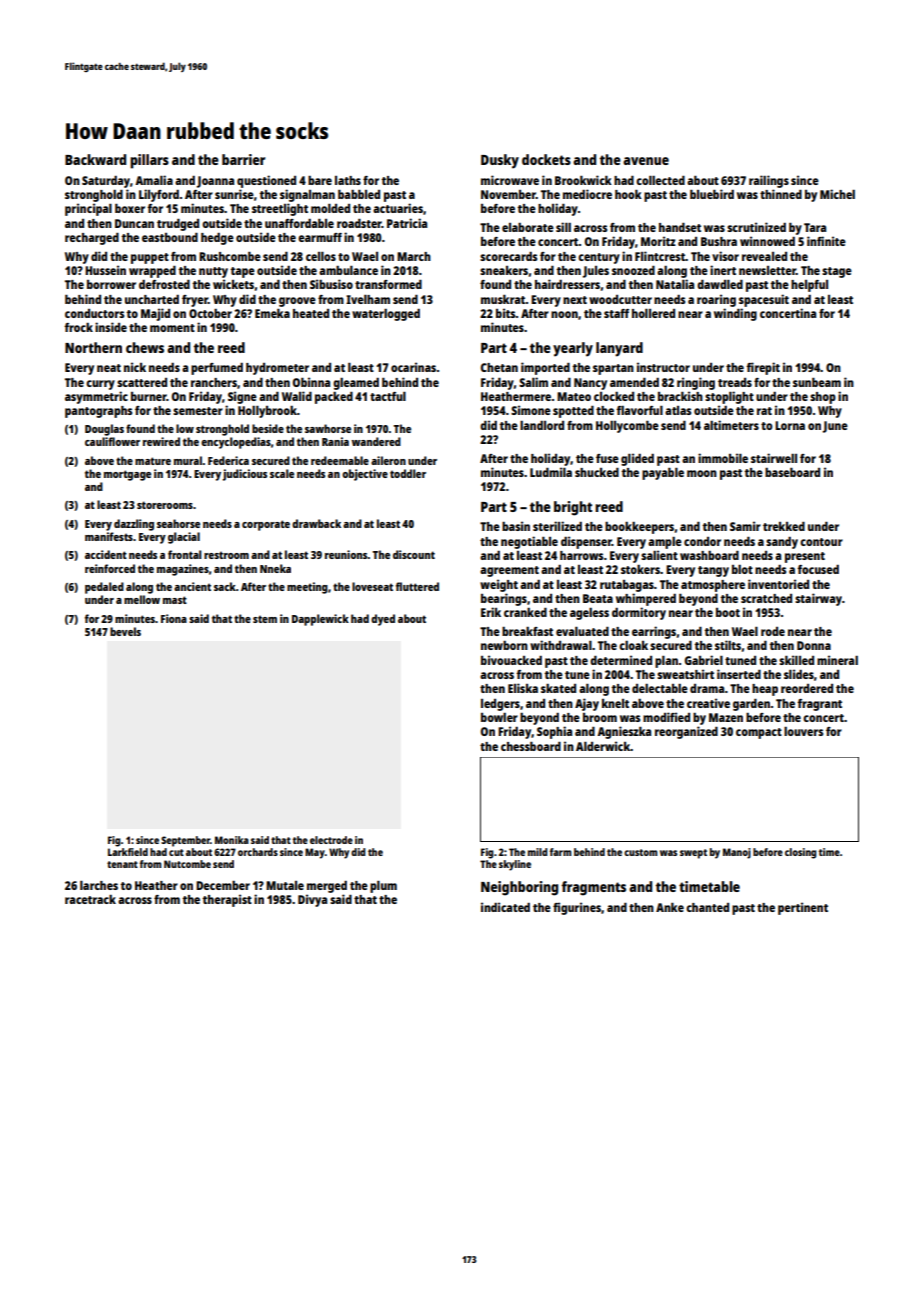  I want to click on skyline, so click(515, 865).
